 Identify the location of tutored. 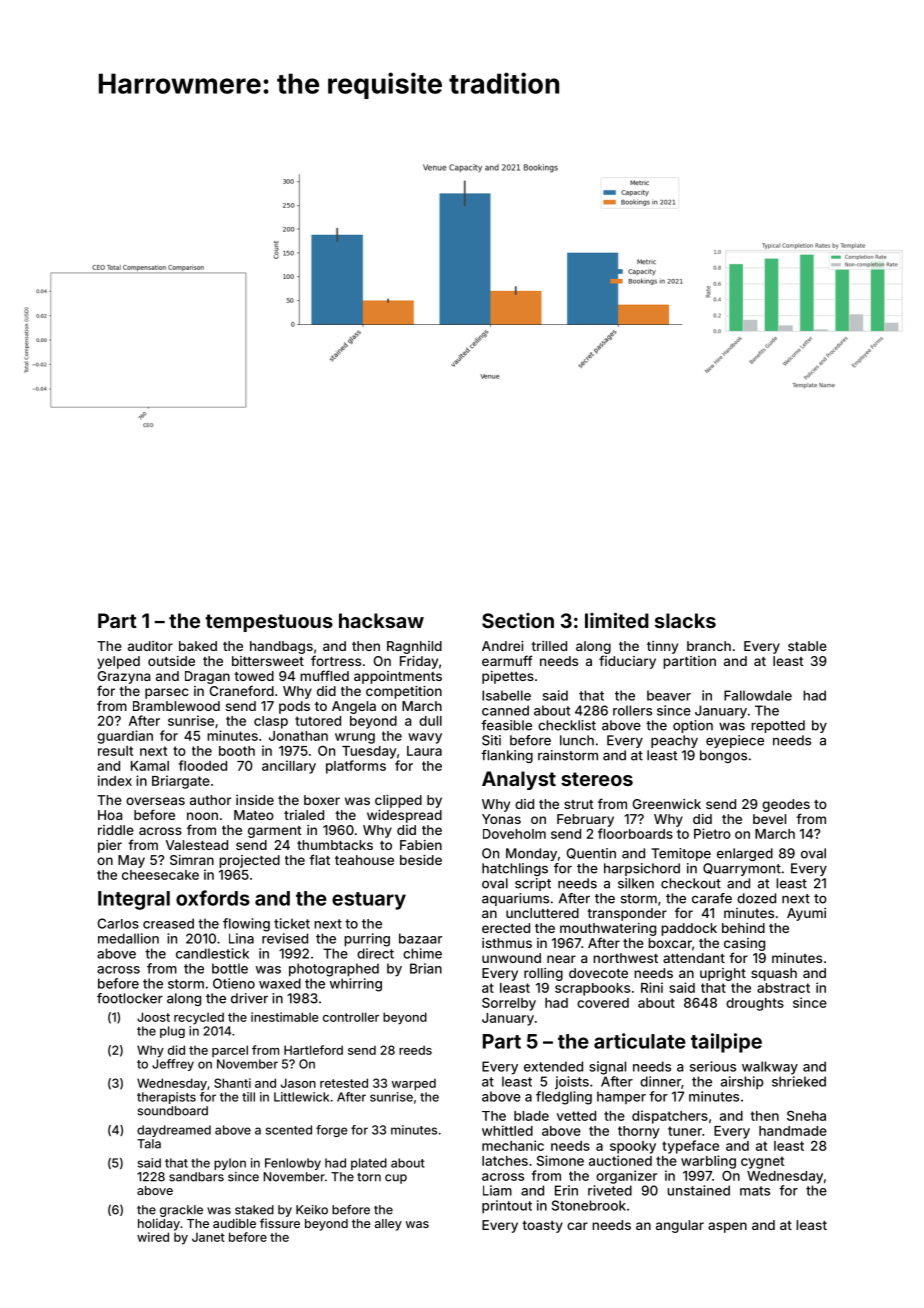
(318, 721).
